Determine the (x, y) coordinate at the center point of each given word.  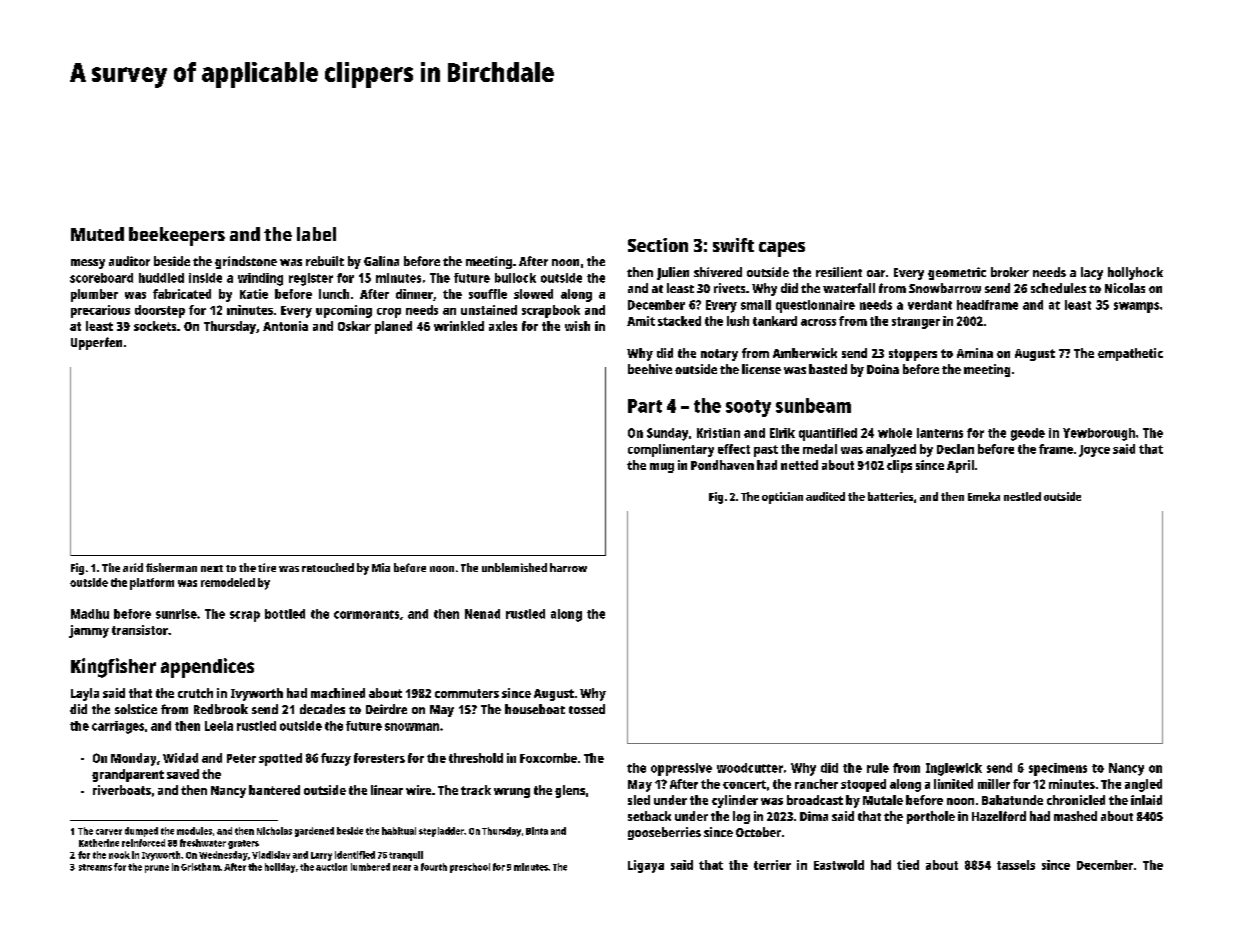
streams (95, 867)
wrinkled (459, 326)
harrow (568, 567)
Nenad (482, 614)
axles (503, 326)
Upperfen (96, 343)
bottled (285, 614)
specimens (1058, 769)
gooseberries (664, 833)
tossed (587, 709)
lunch (334, 294)
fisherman (171, 567)
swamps (1136, 307)
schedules (1058, 288)
